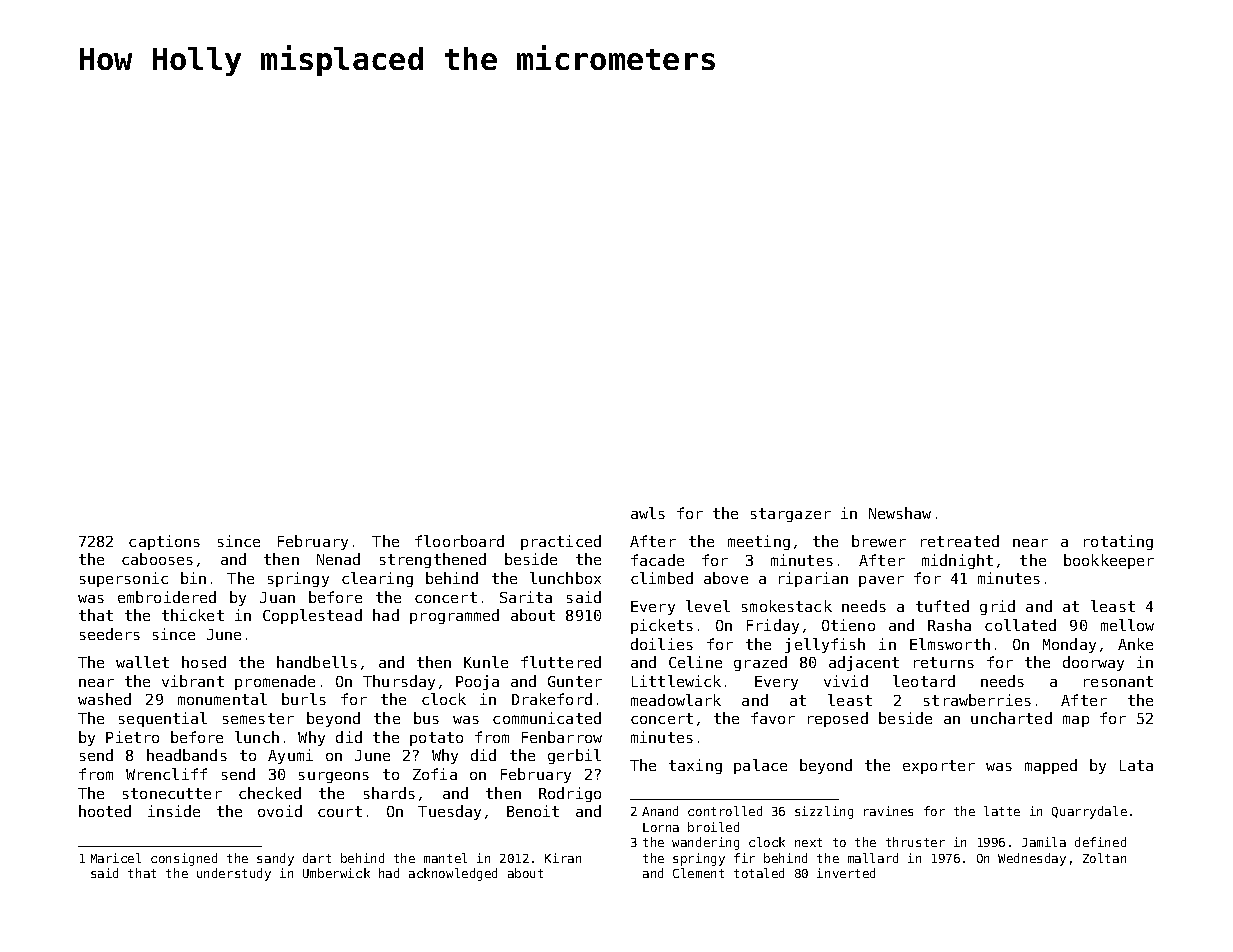  Describe the element at coordinates (280, 811) in the page. I see `ovoid` at that location.
